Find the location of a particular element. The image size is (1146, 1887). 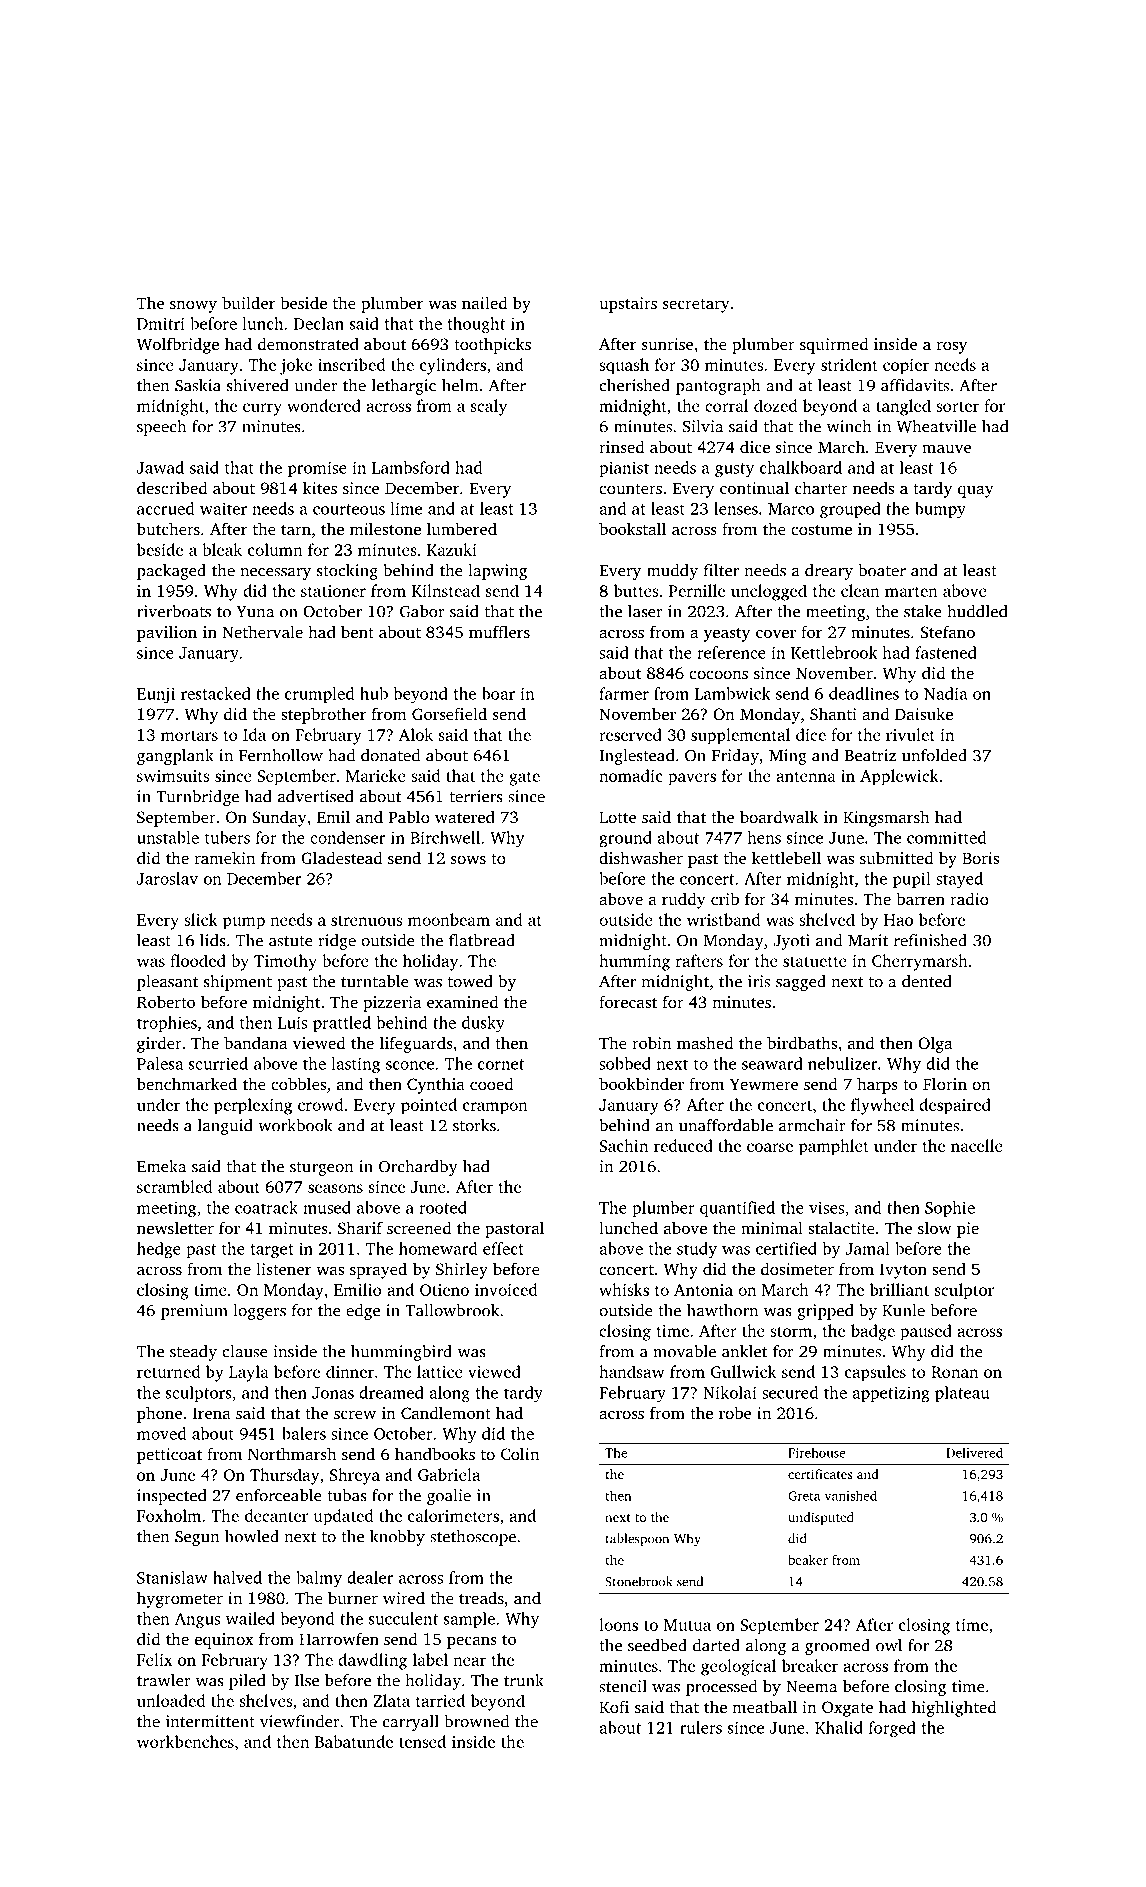

promise is located at coordinates (317, 469).
